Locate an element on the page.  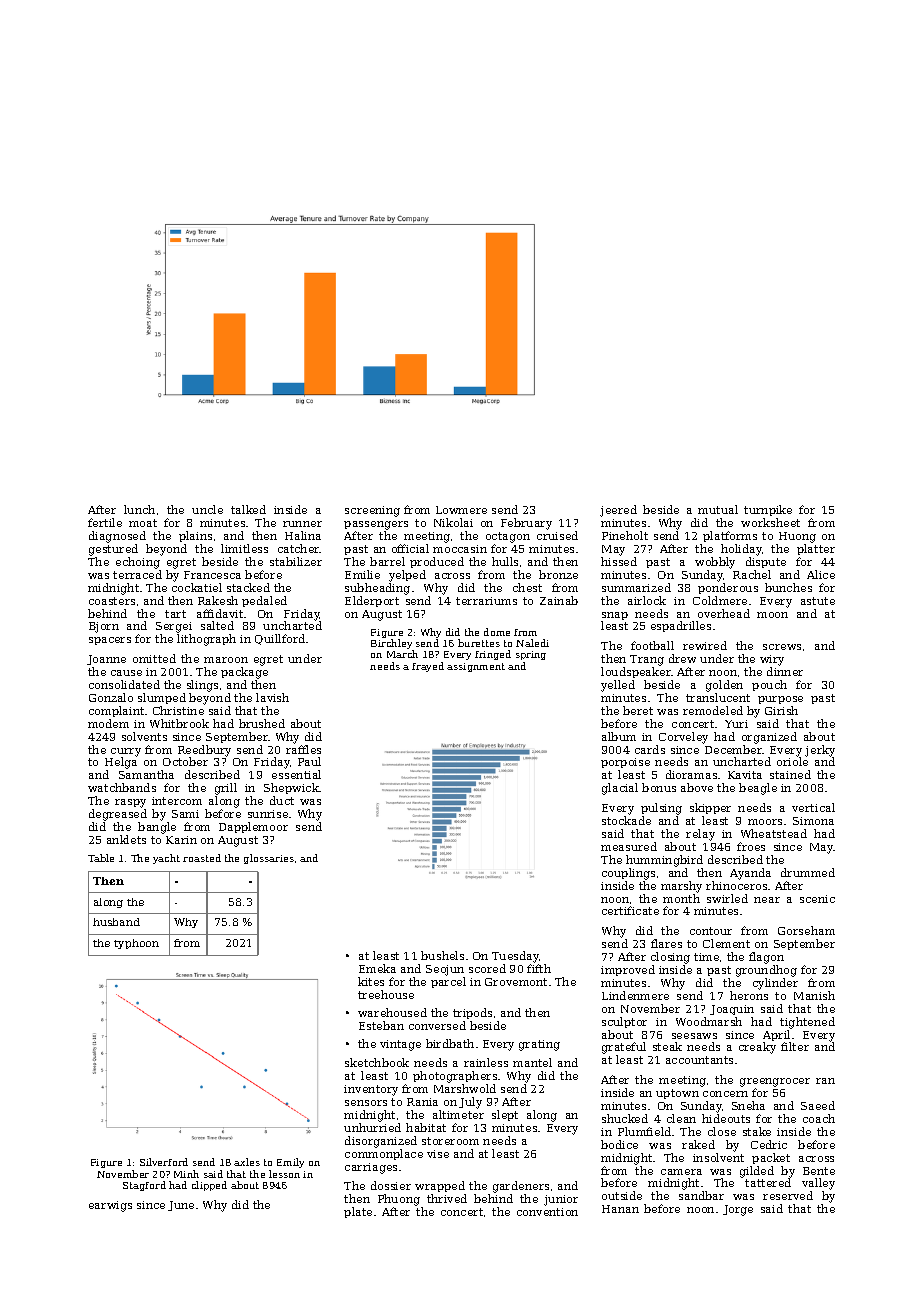
Lowmere is located at coordinates (461, 510).
